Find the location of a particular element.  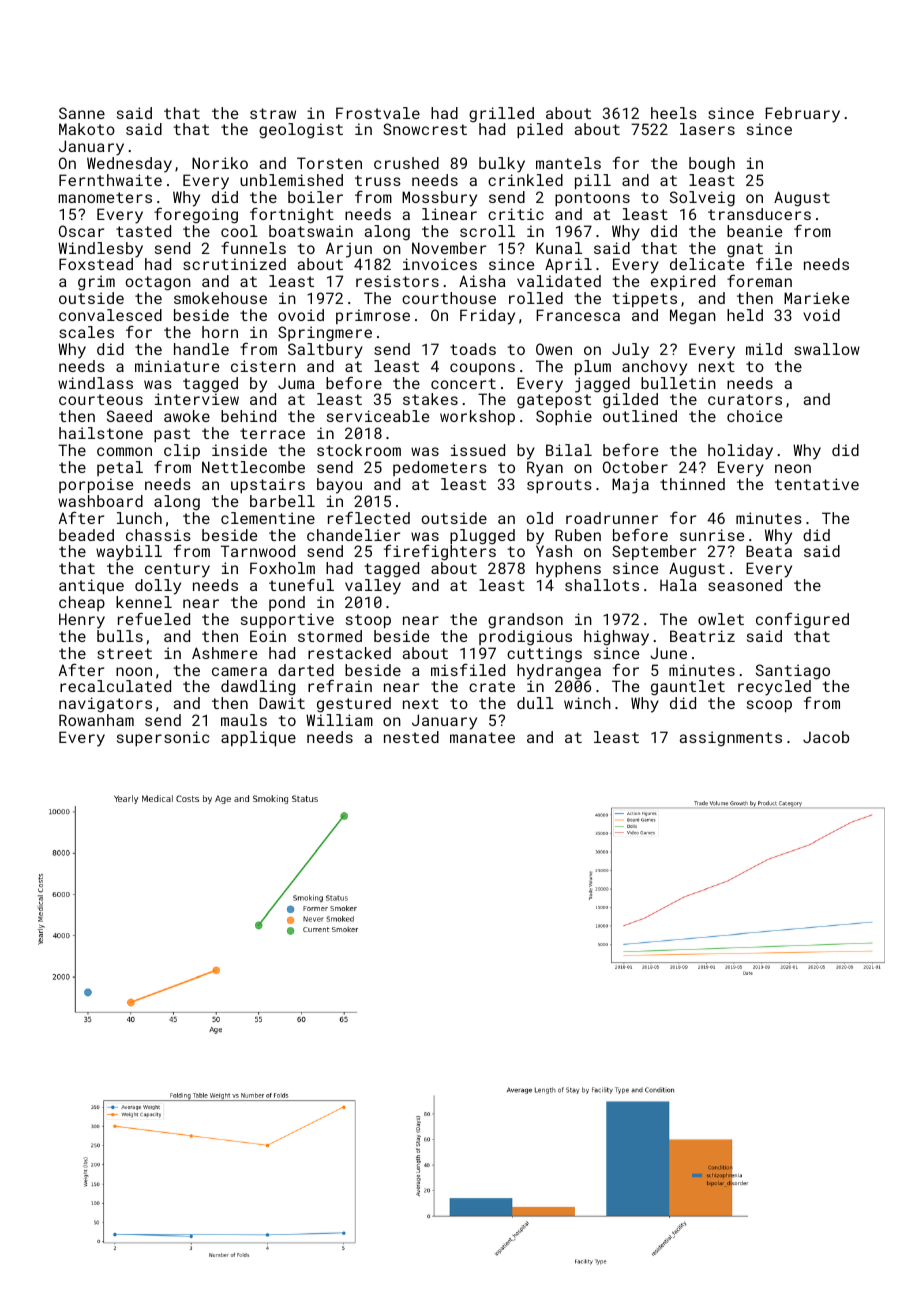

transducers is located at coordinates (759, 214).
